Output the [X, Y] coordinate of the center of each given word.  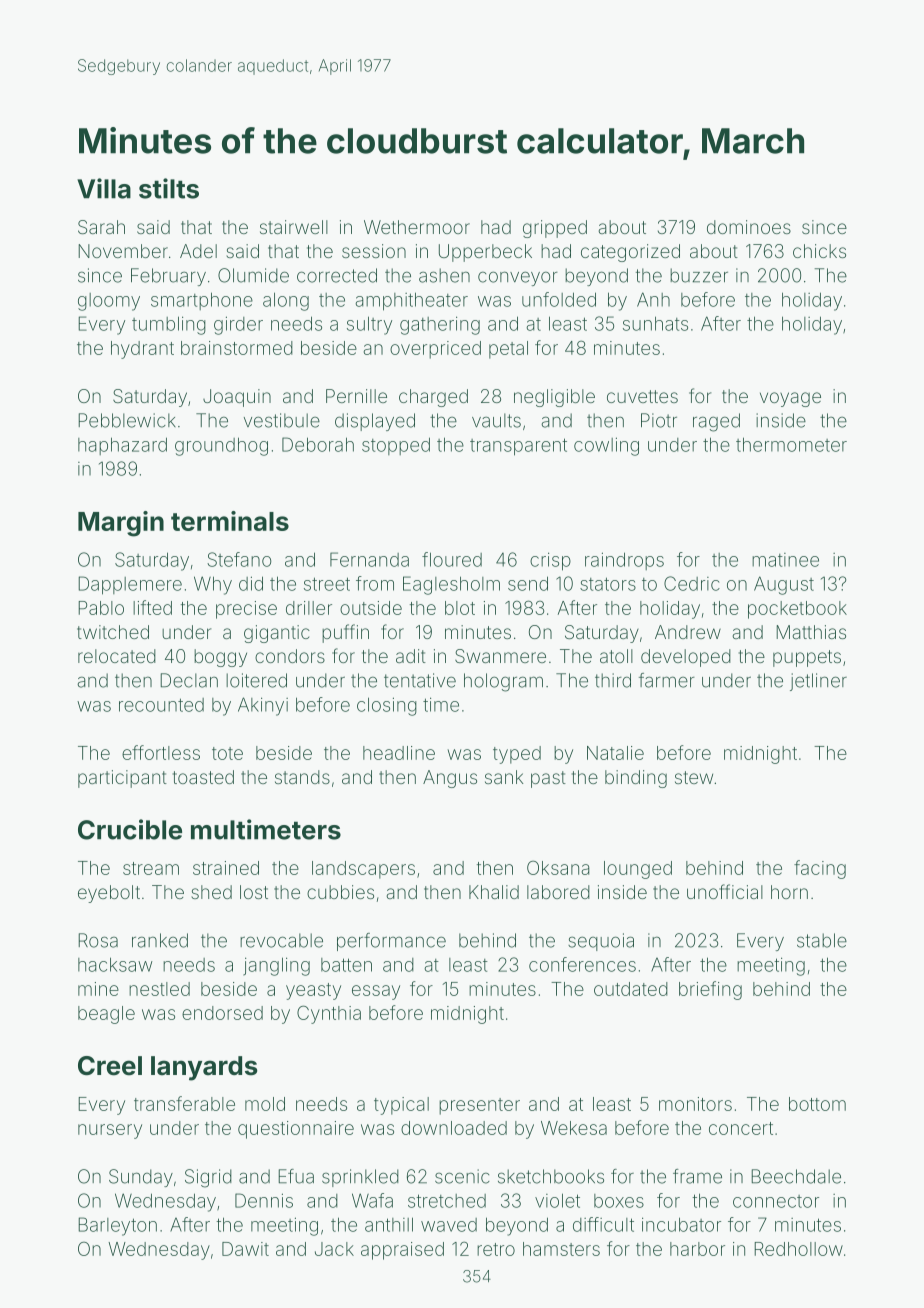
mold [265, 1104]
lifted [152, 607]
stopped [396, 446]
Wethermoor [417, 227]
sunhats [655, 323]
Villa [104, 188]
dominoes [749, 227]
